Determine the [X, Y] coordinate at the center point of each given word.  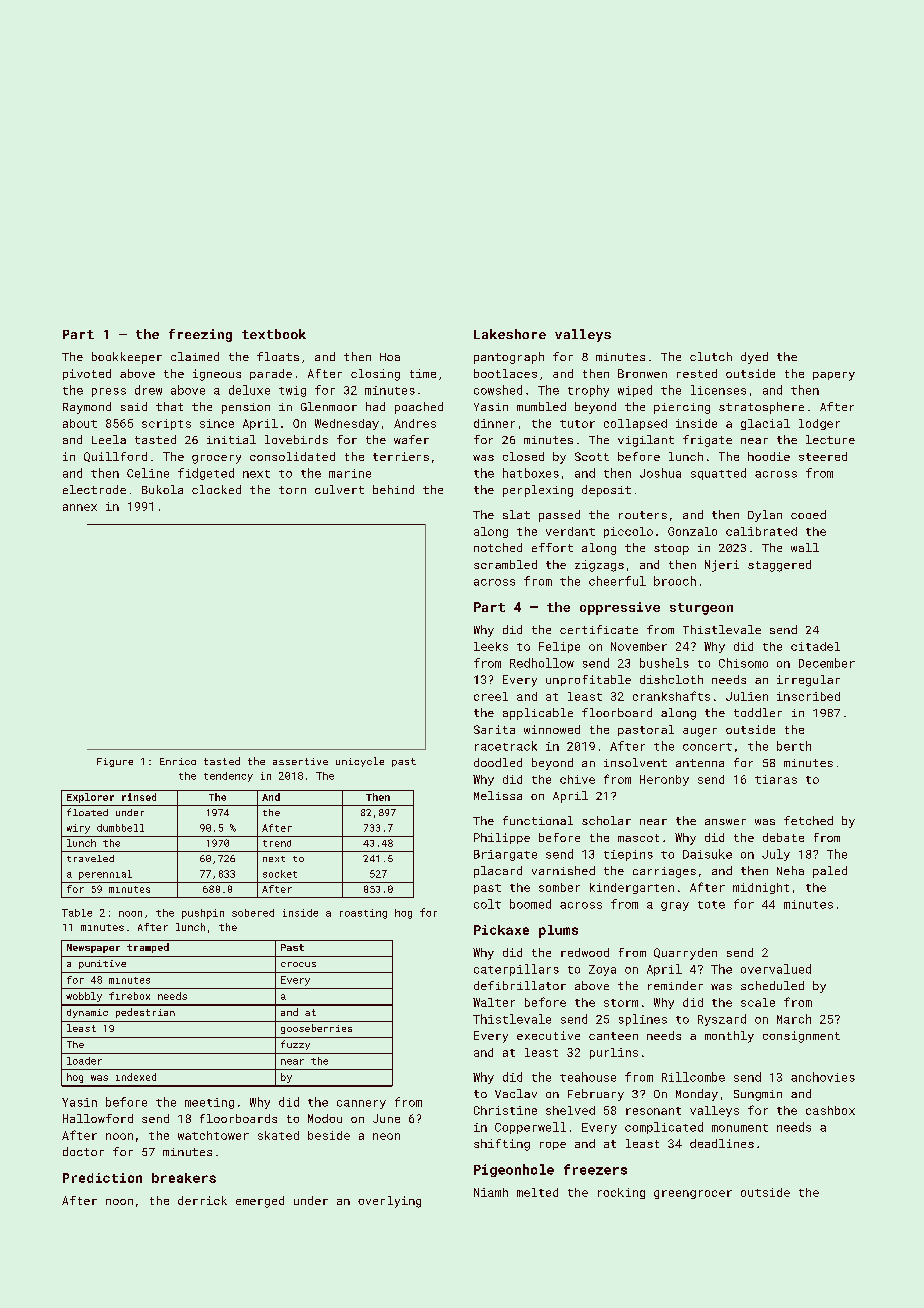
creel [491, 696]
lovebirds [296, 439]
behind [393, 489]
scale [758, 1002]
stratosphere [761, 408]
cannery [361, 1104]
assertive [300, 761]
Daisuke [707, 854]
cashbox [830, 1110]
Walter [494, 1002]
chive [577, 779]
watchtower [213, 1135]
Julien [747, 696]
